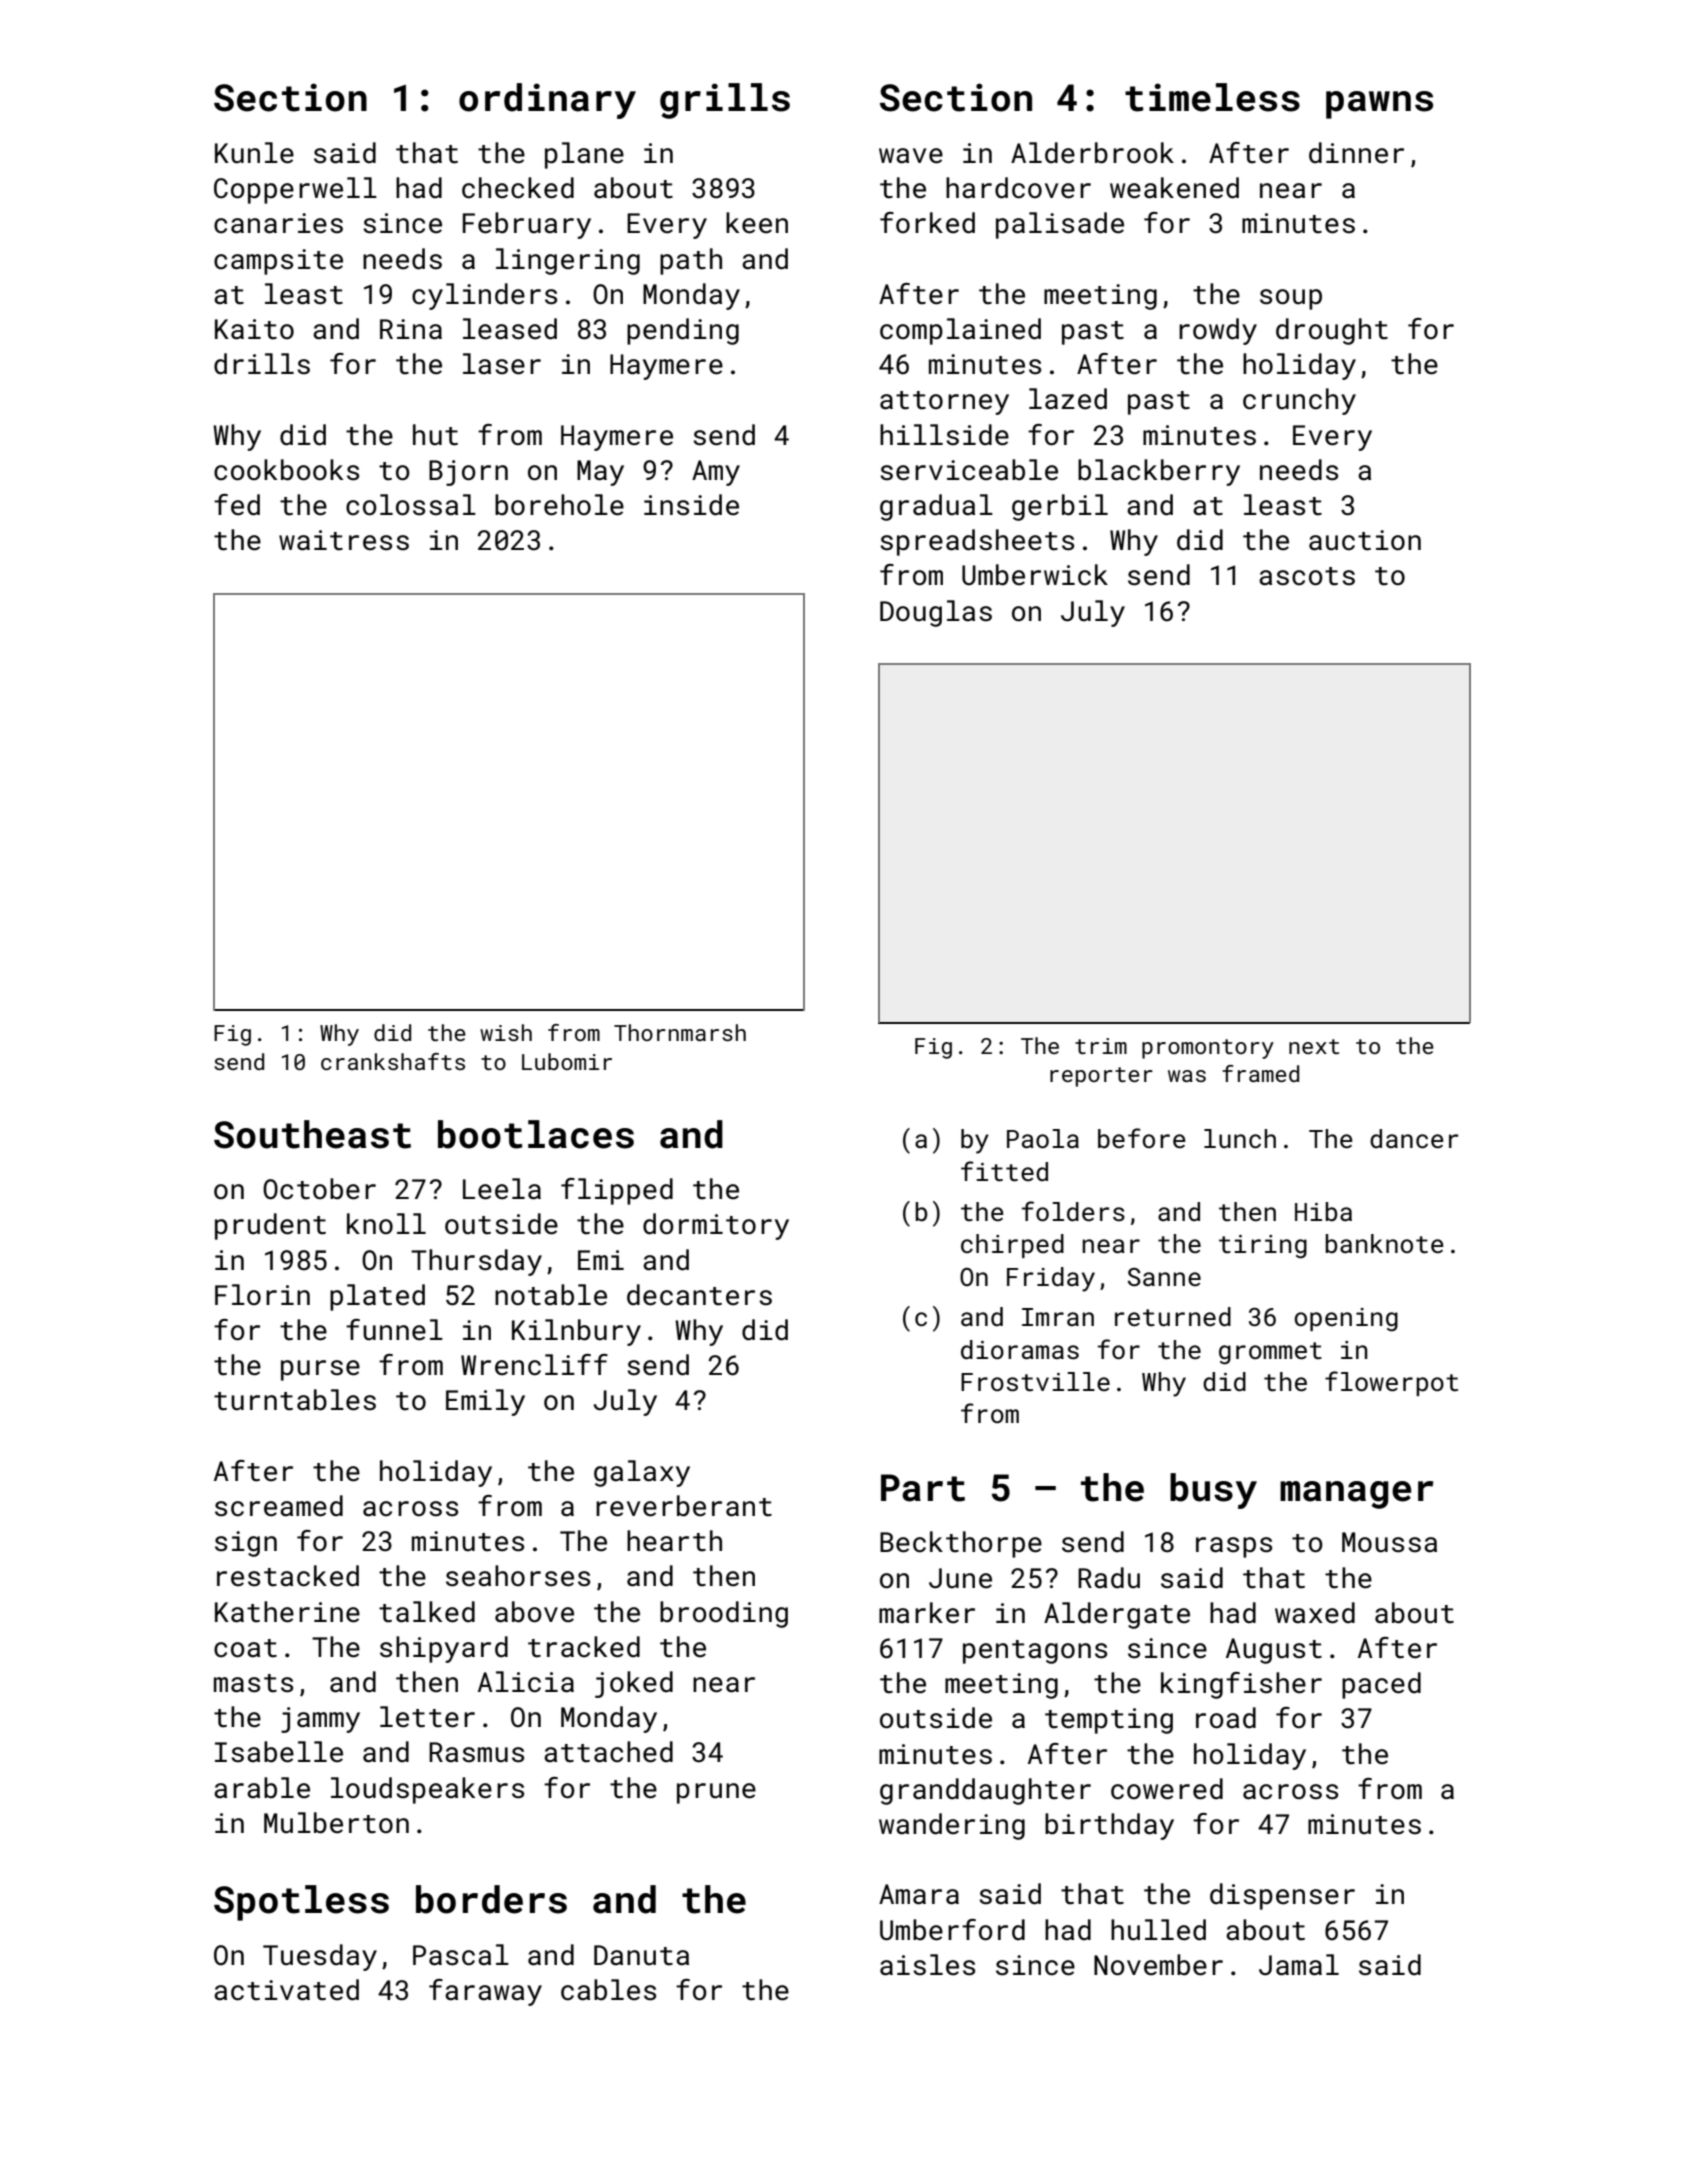 Image resolution: width=1683 pixels, height=2178 pixels. I want to click on Umberford, so click(952, 1930).
